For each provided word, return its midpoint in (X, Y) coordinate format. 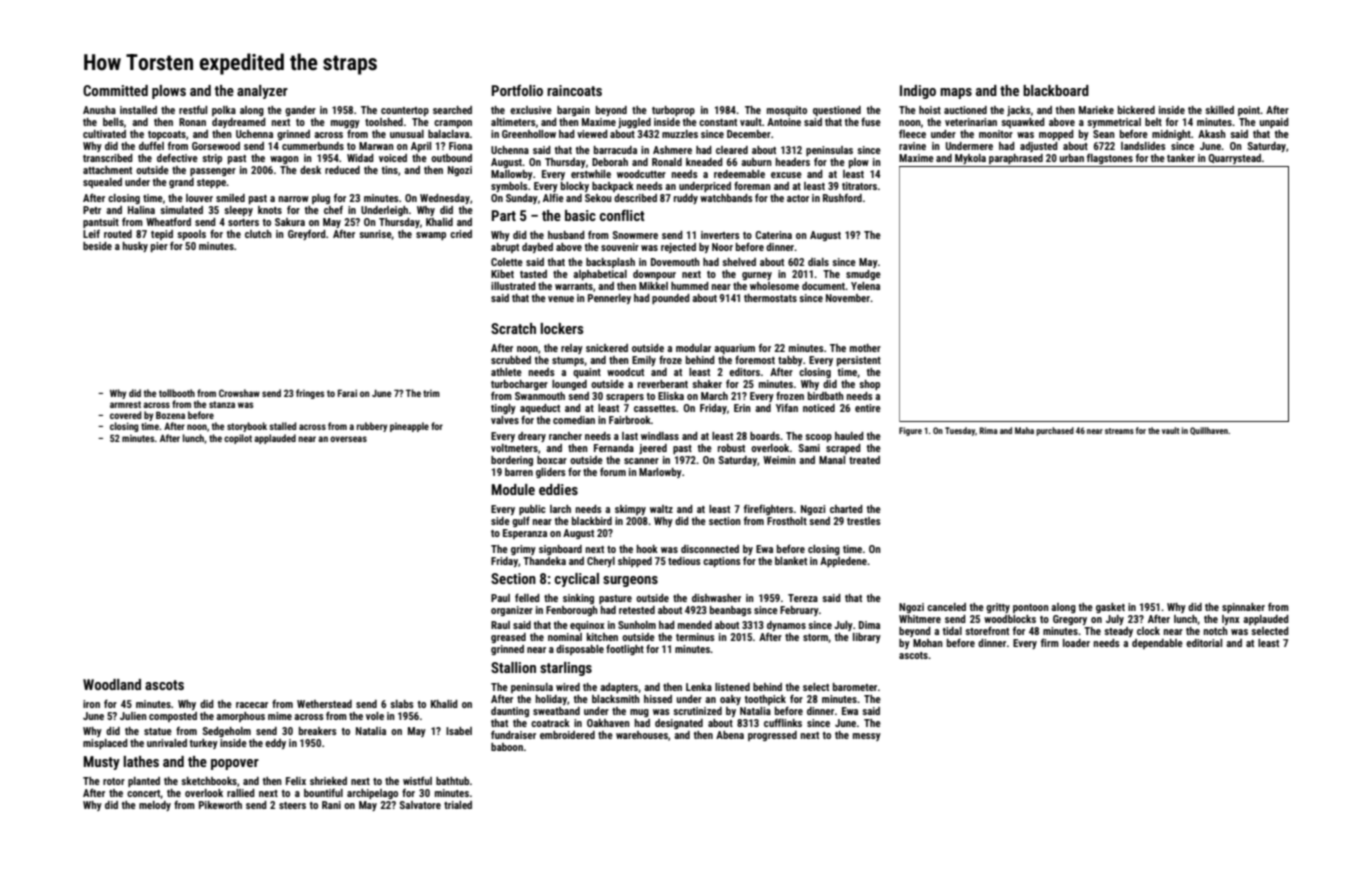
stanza (222, 404)
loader (1076, 643)
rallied (241, 793)
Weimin (779, 460)
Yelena (865, 286)
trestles (864, 521)
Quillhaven (1209, 431)
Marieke (1096, 110)
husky (135, 247)
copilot (238, 439)
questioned (837, 111)
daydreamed (239, 123)
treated (864, 460)
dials (818, 262)
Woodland (112, 684)
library (867, 638)
